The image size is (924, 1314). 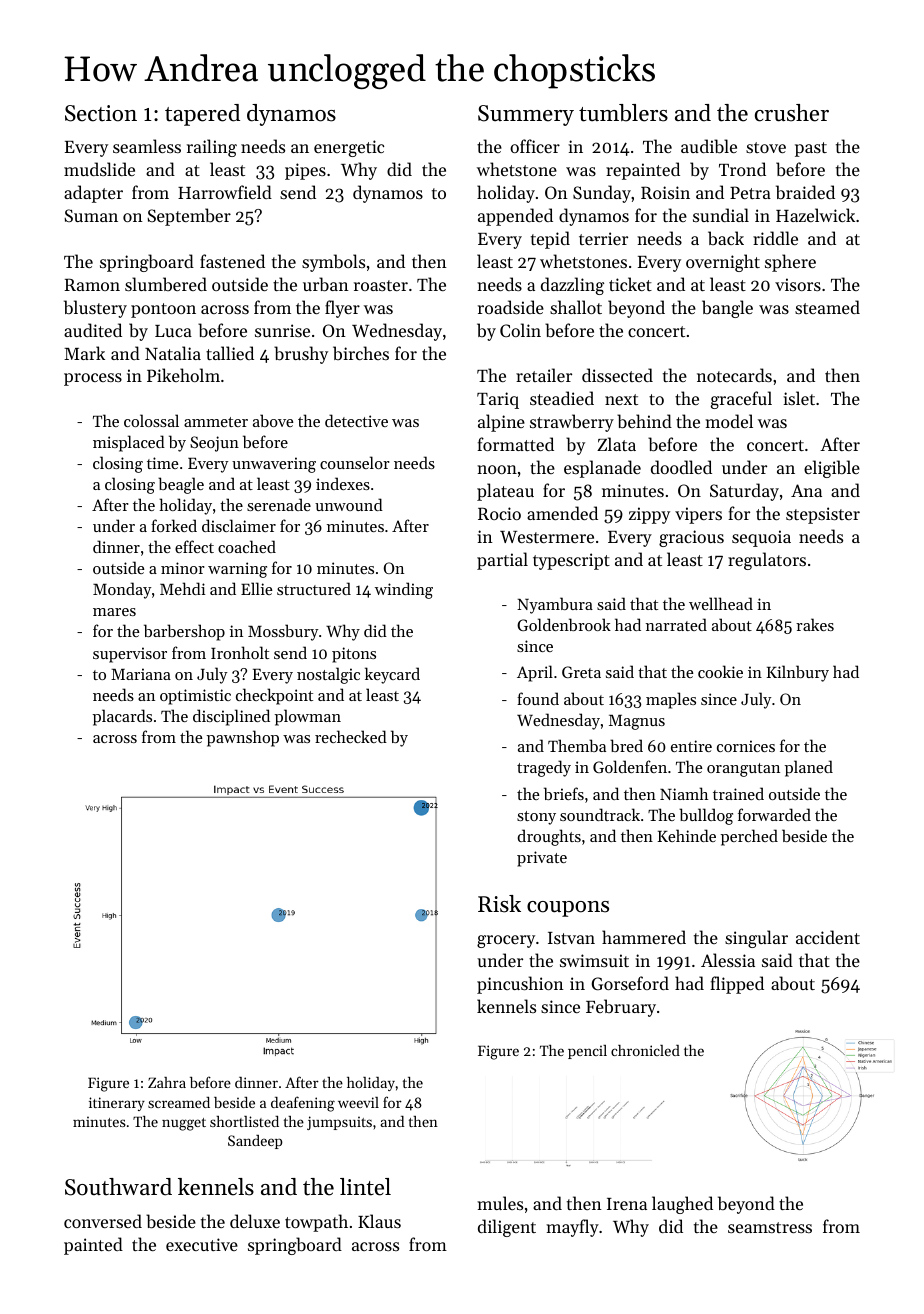 I want to click on tumblers, so click(x=623, y=113).
